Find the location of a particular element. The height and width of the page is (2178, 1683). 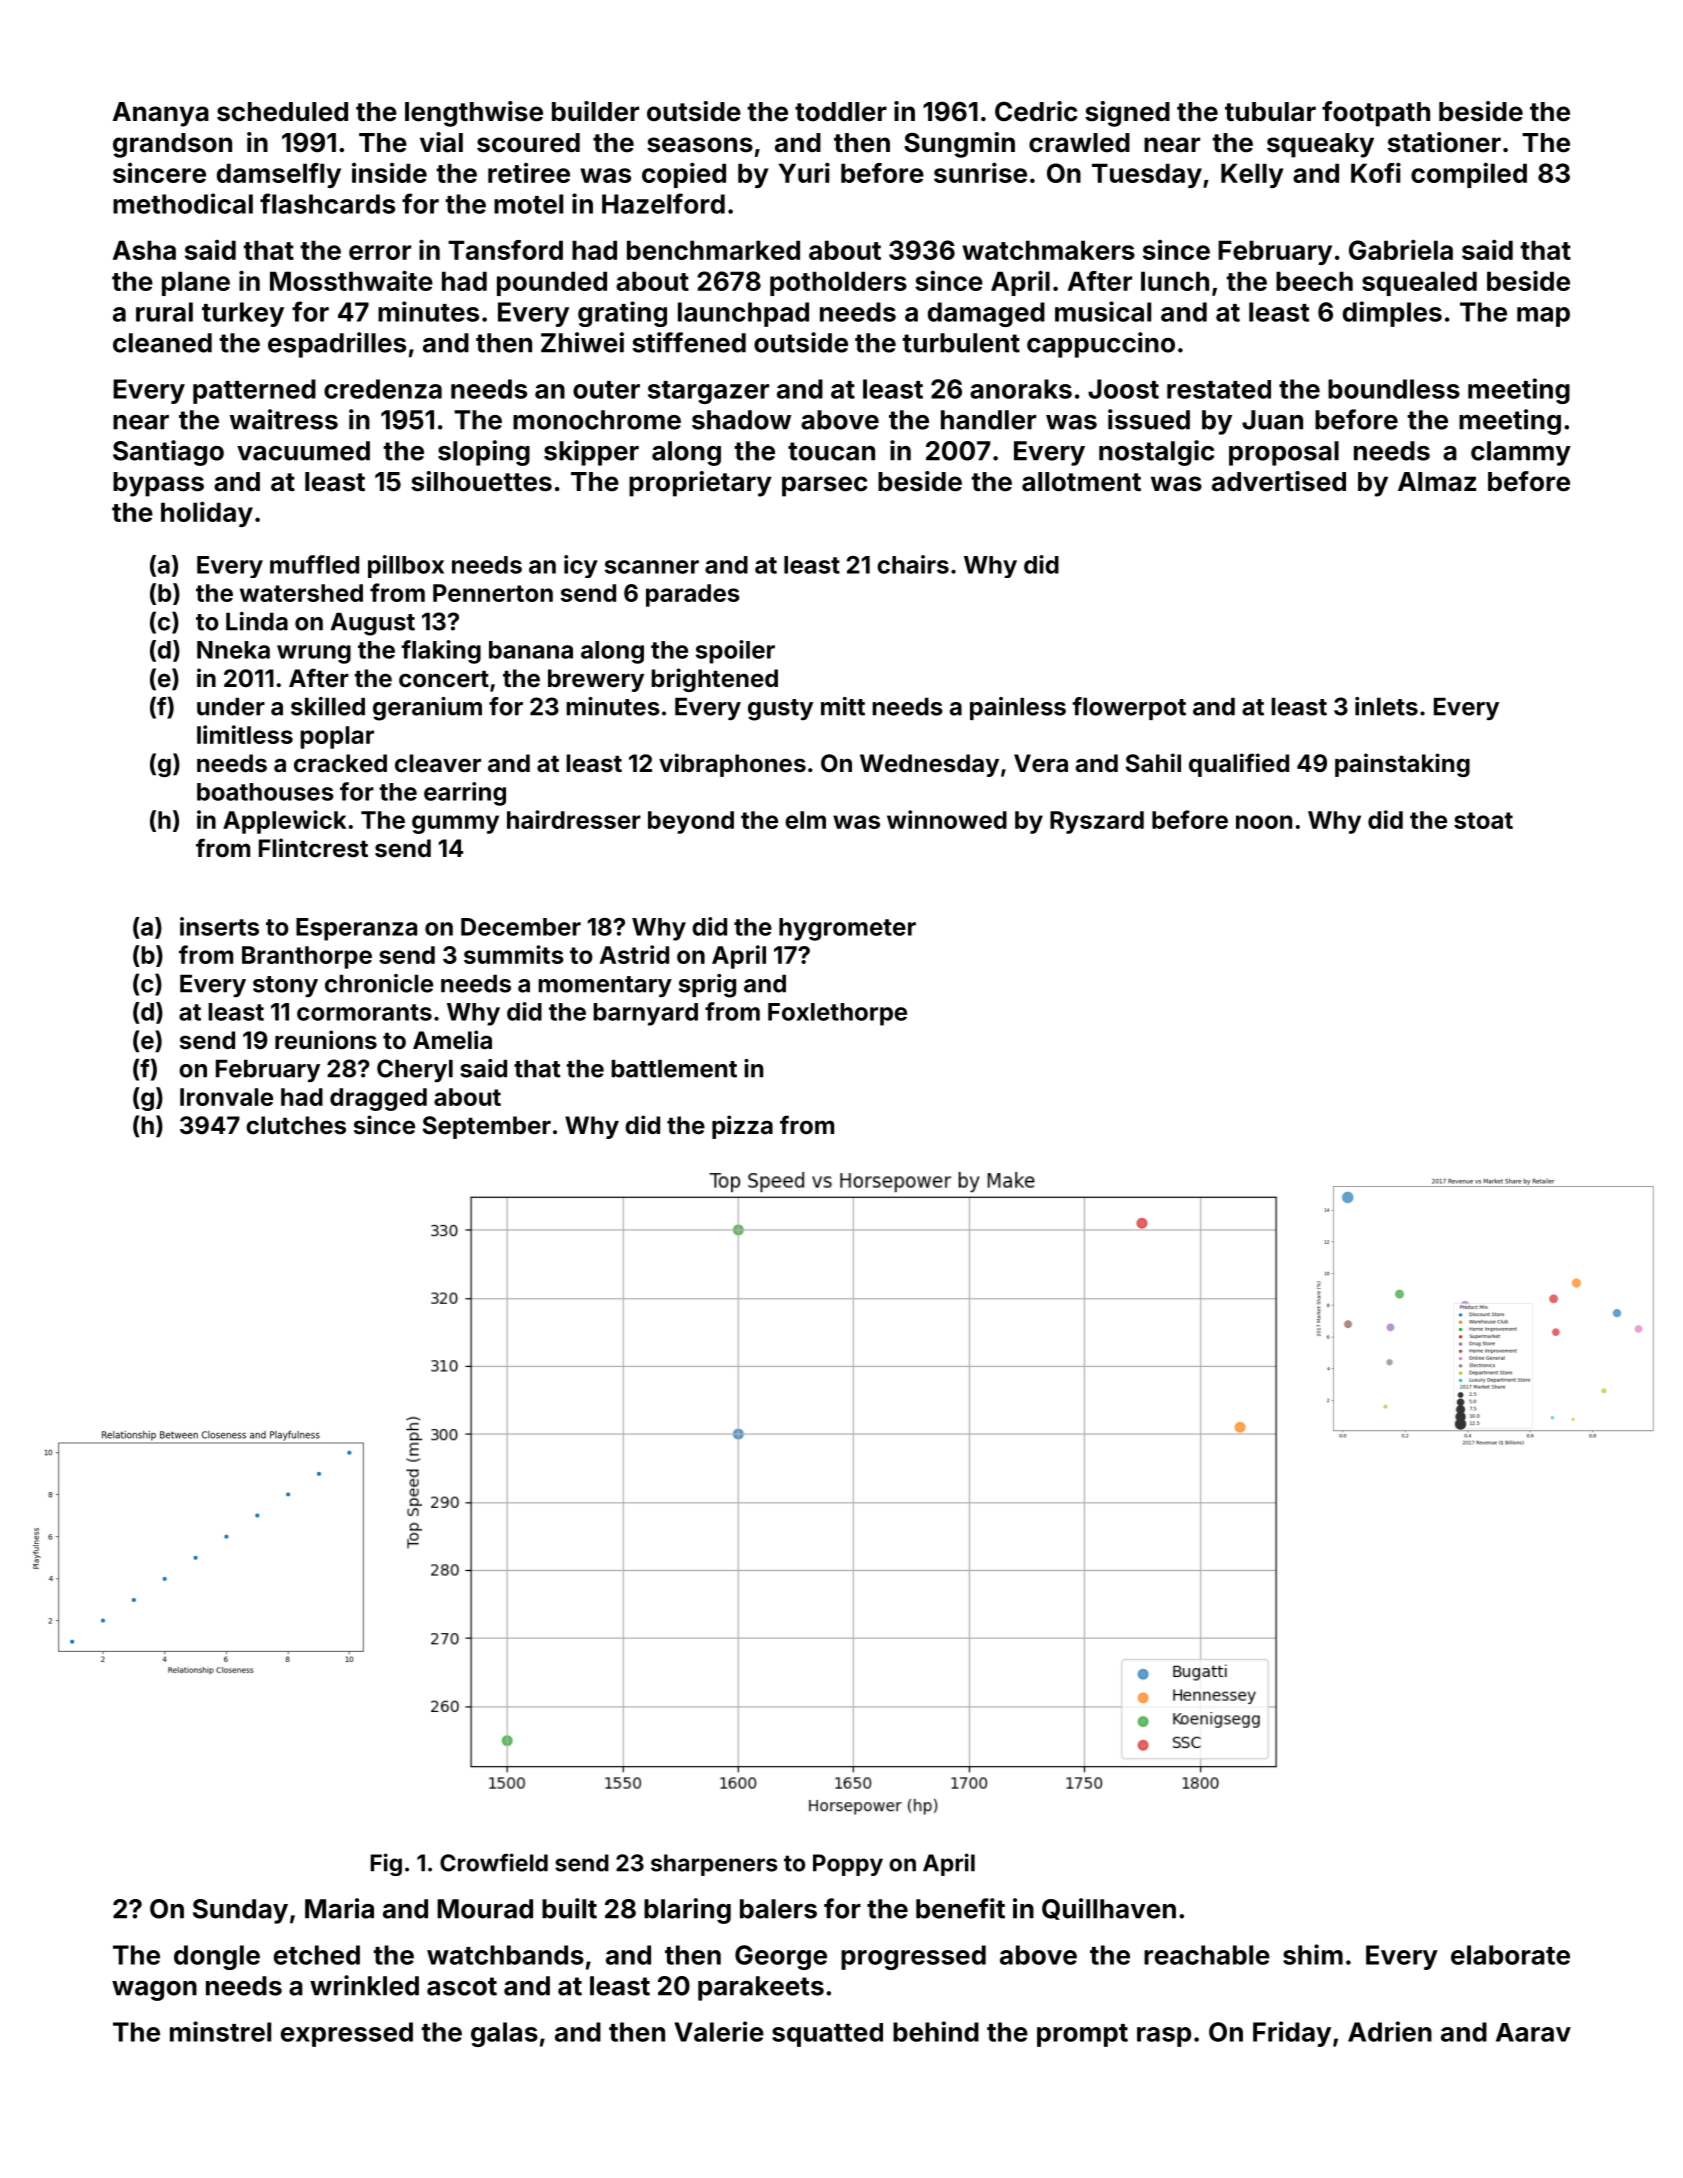

builder is located at coordinates (595, 111).
